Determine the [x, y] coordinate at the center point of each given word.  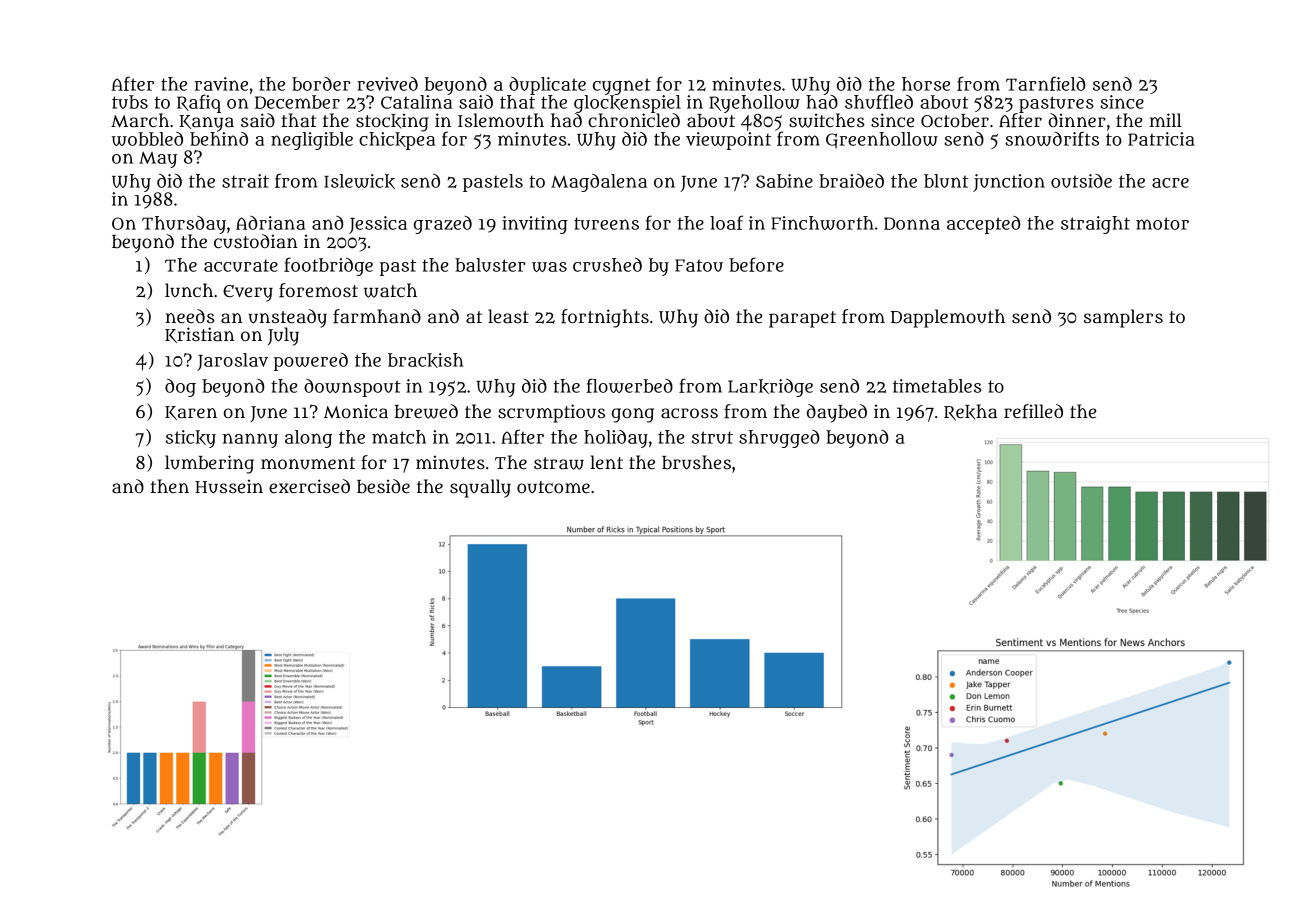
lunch [189, 290]
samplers [1123, 318]
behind [219, 138]
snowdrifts [1052, 138]
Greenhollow [882, 140]
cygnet [622, 86]
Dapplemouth [948, 318]
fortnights [605, 318]
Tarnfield [1046, 83]
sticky [191, 439]
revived [387, 84]
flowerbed [629, 385]
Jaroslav [232, 362]
